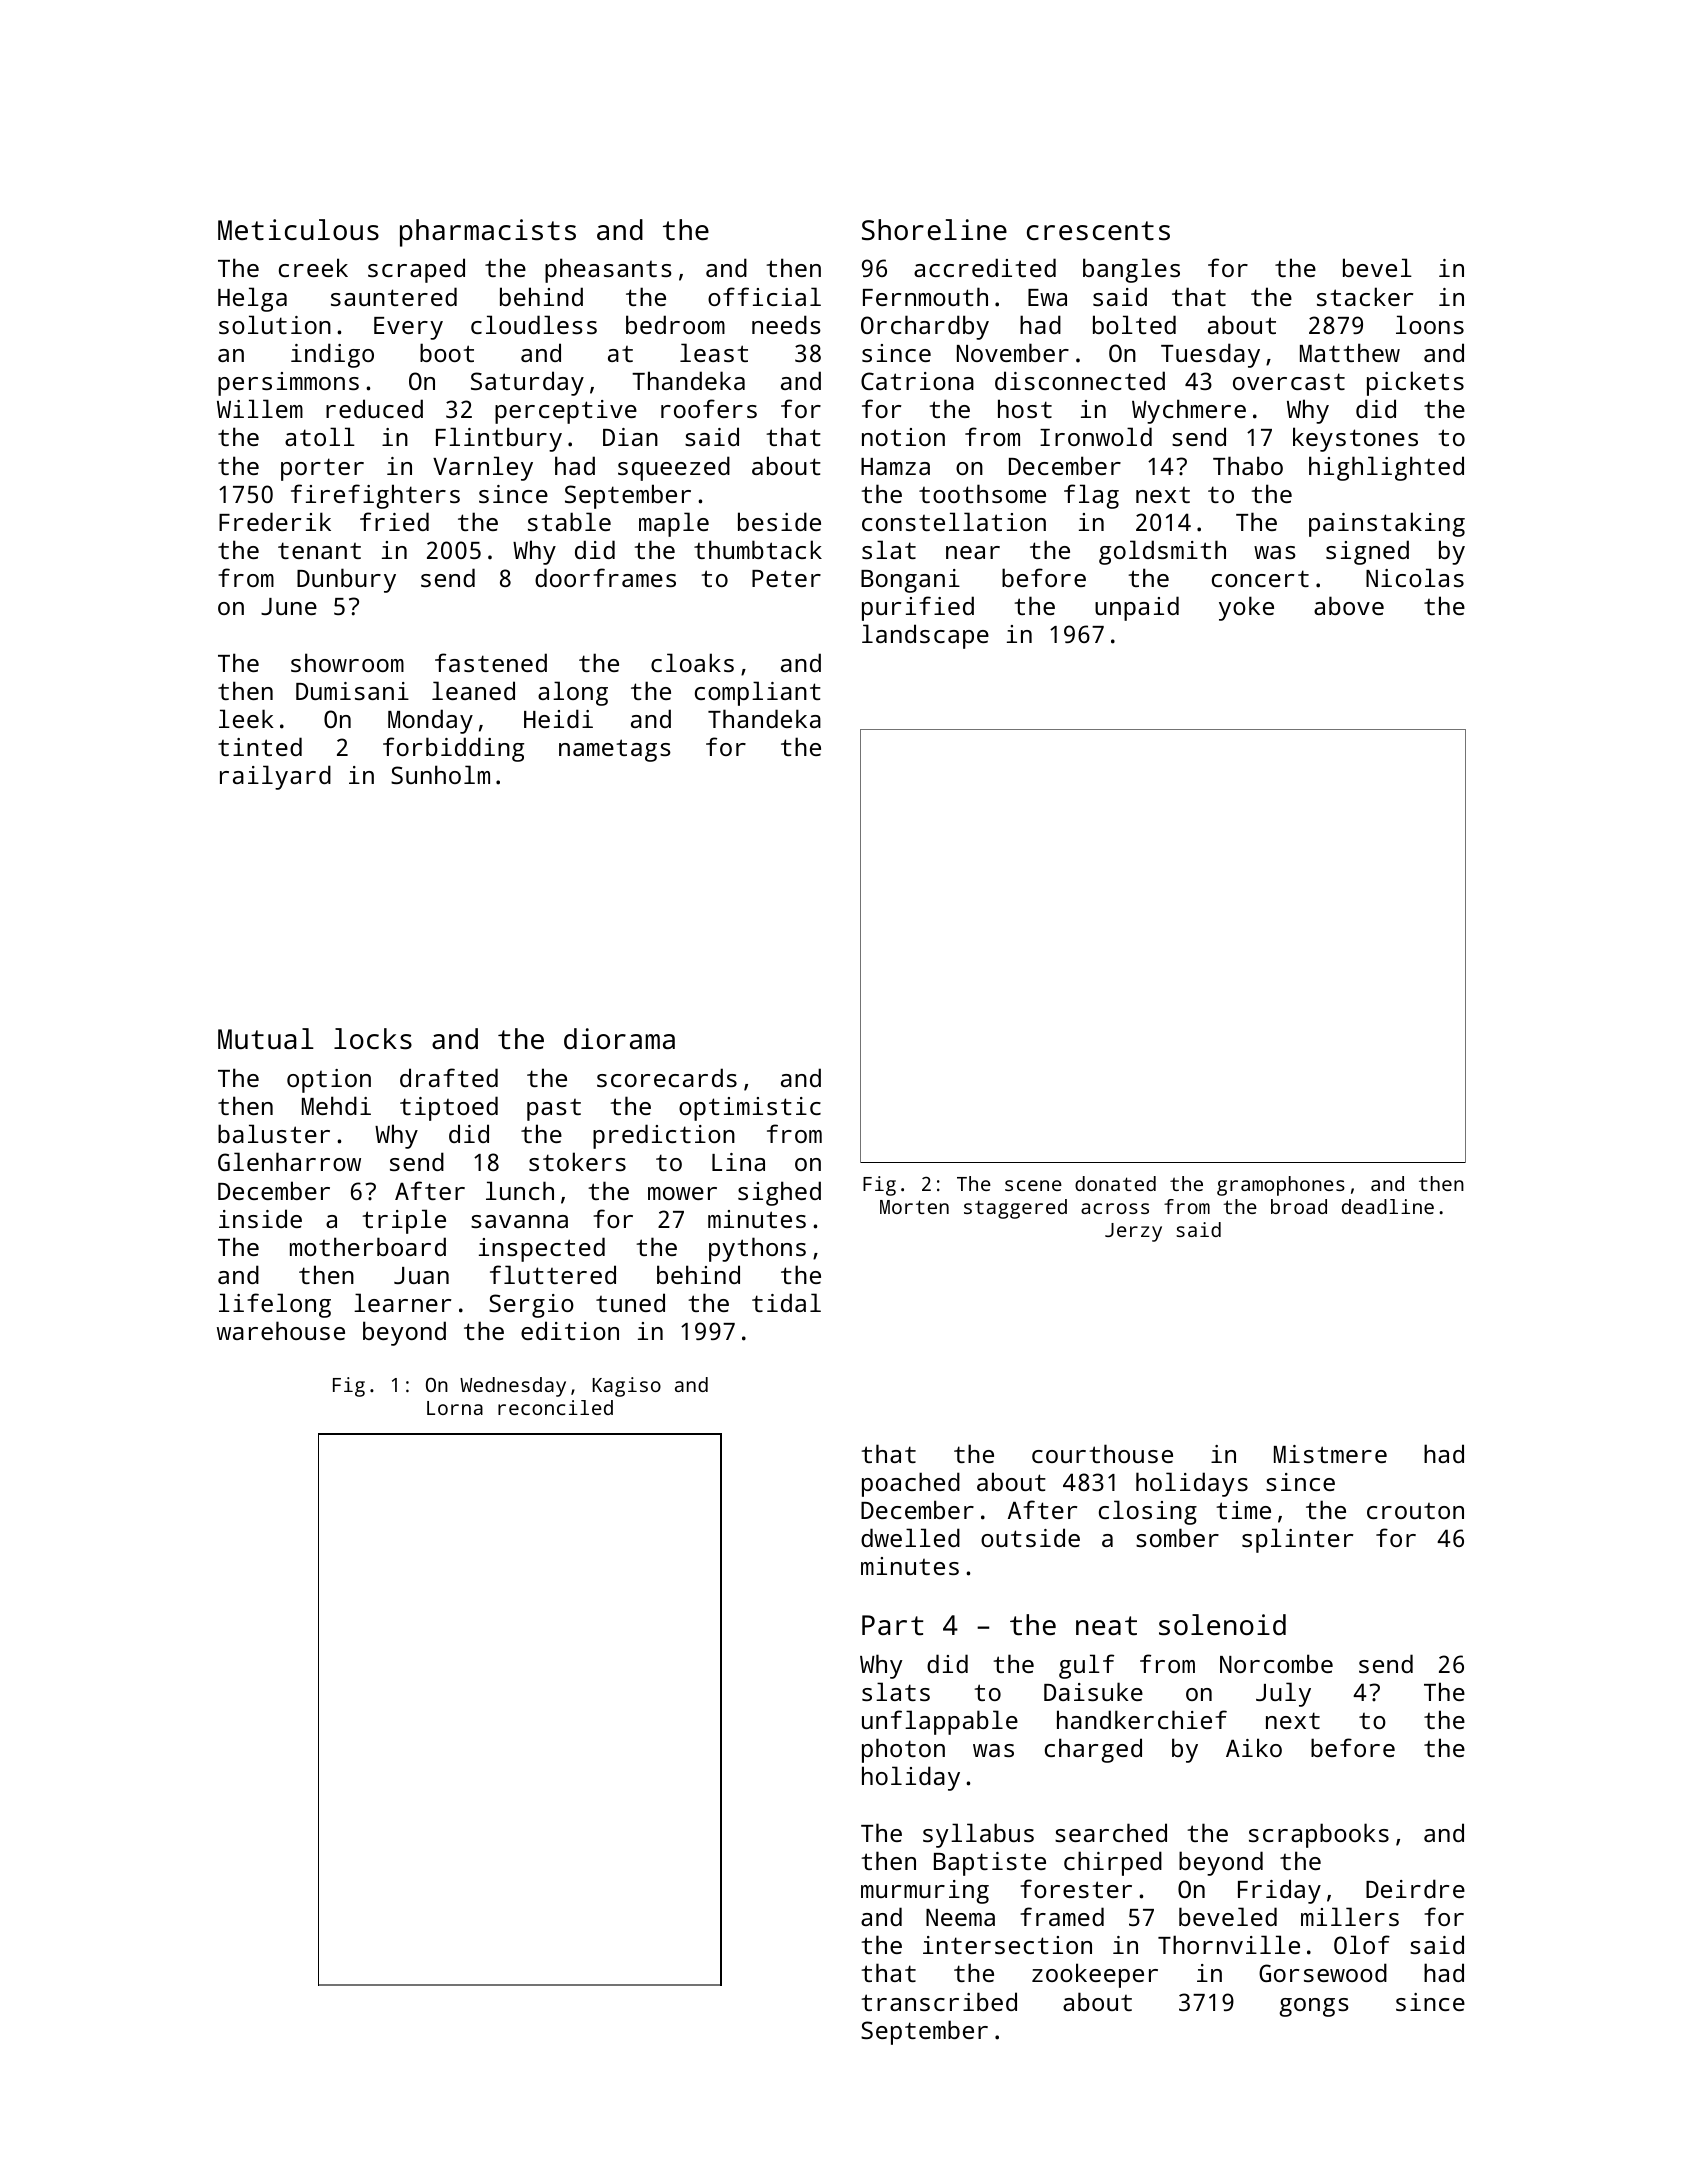  Describe the element at coordinates (1430, 324) in the image. I see `loons` at that location.
